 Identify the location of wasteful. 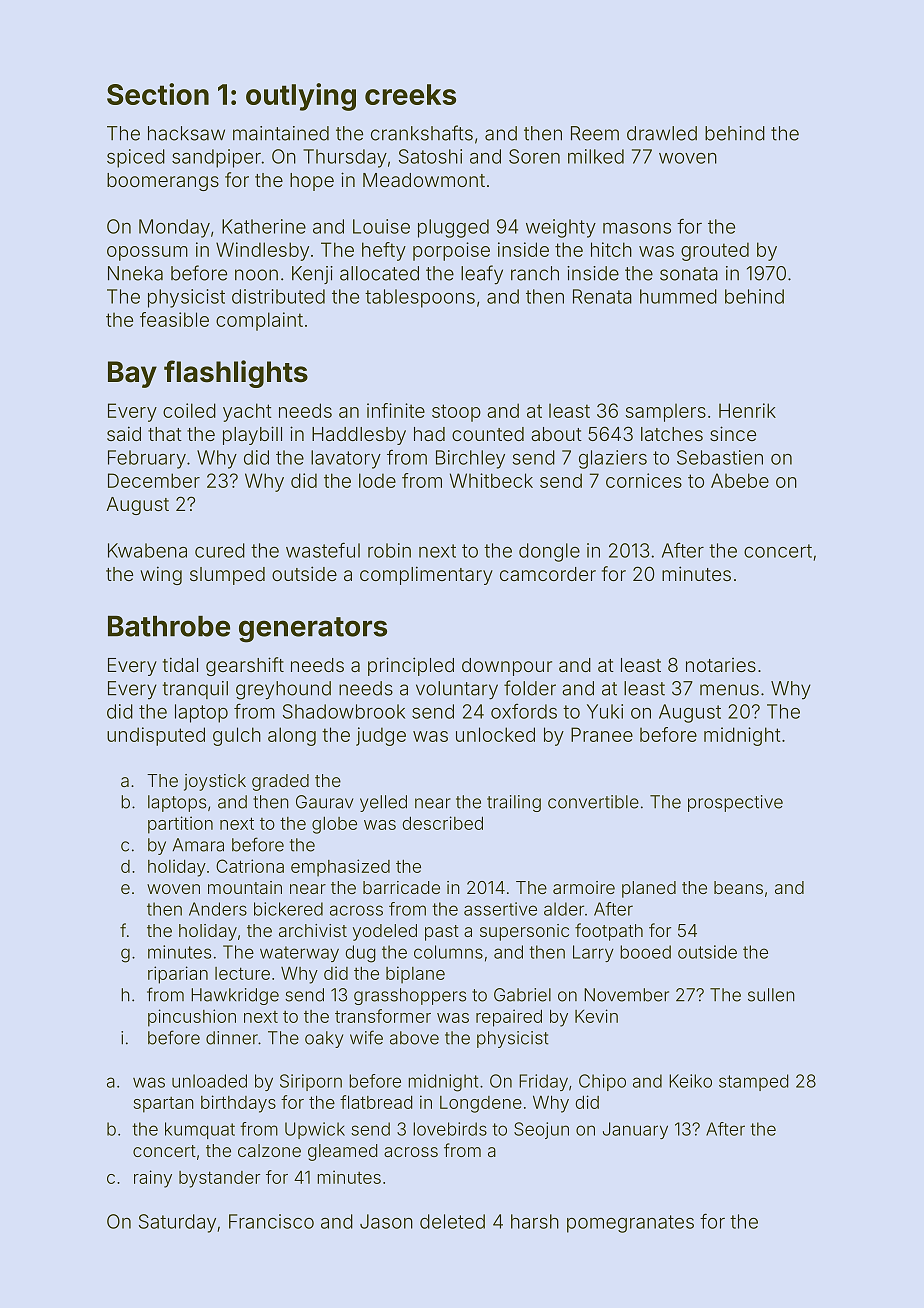
(323, 550).
